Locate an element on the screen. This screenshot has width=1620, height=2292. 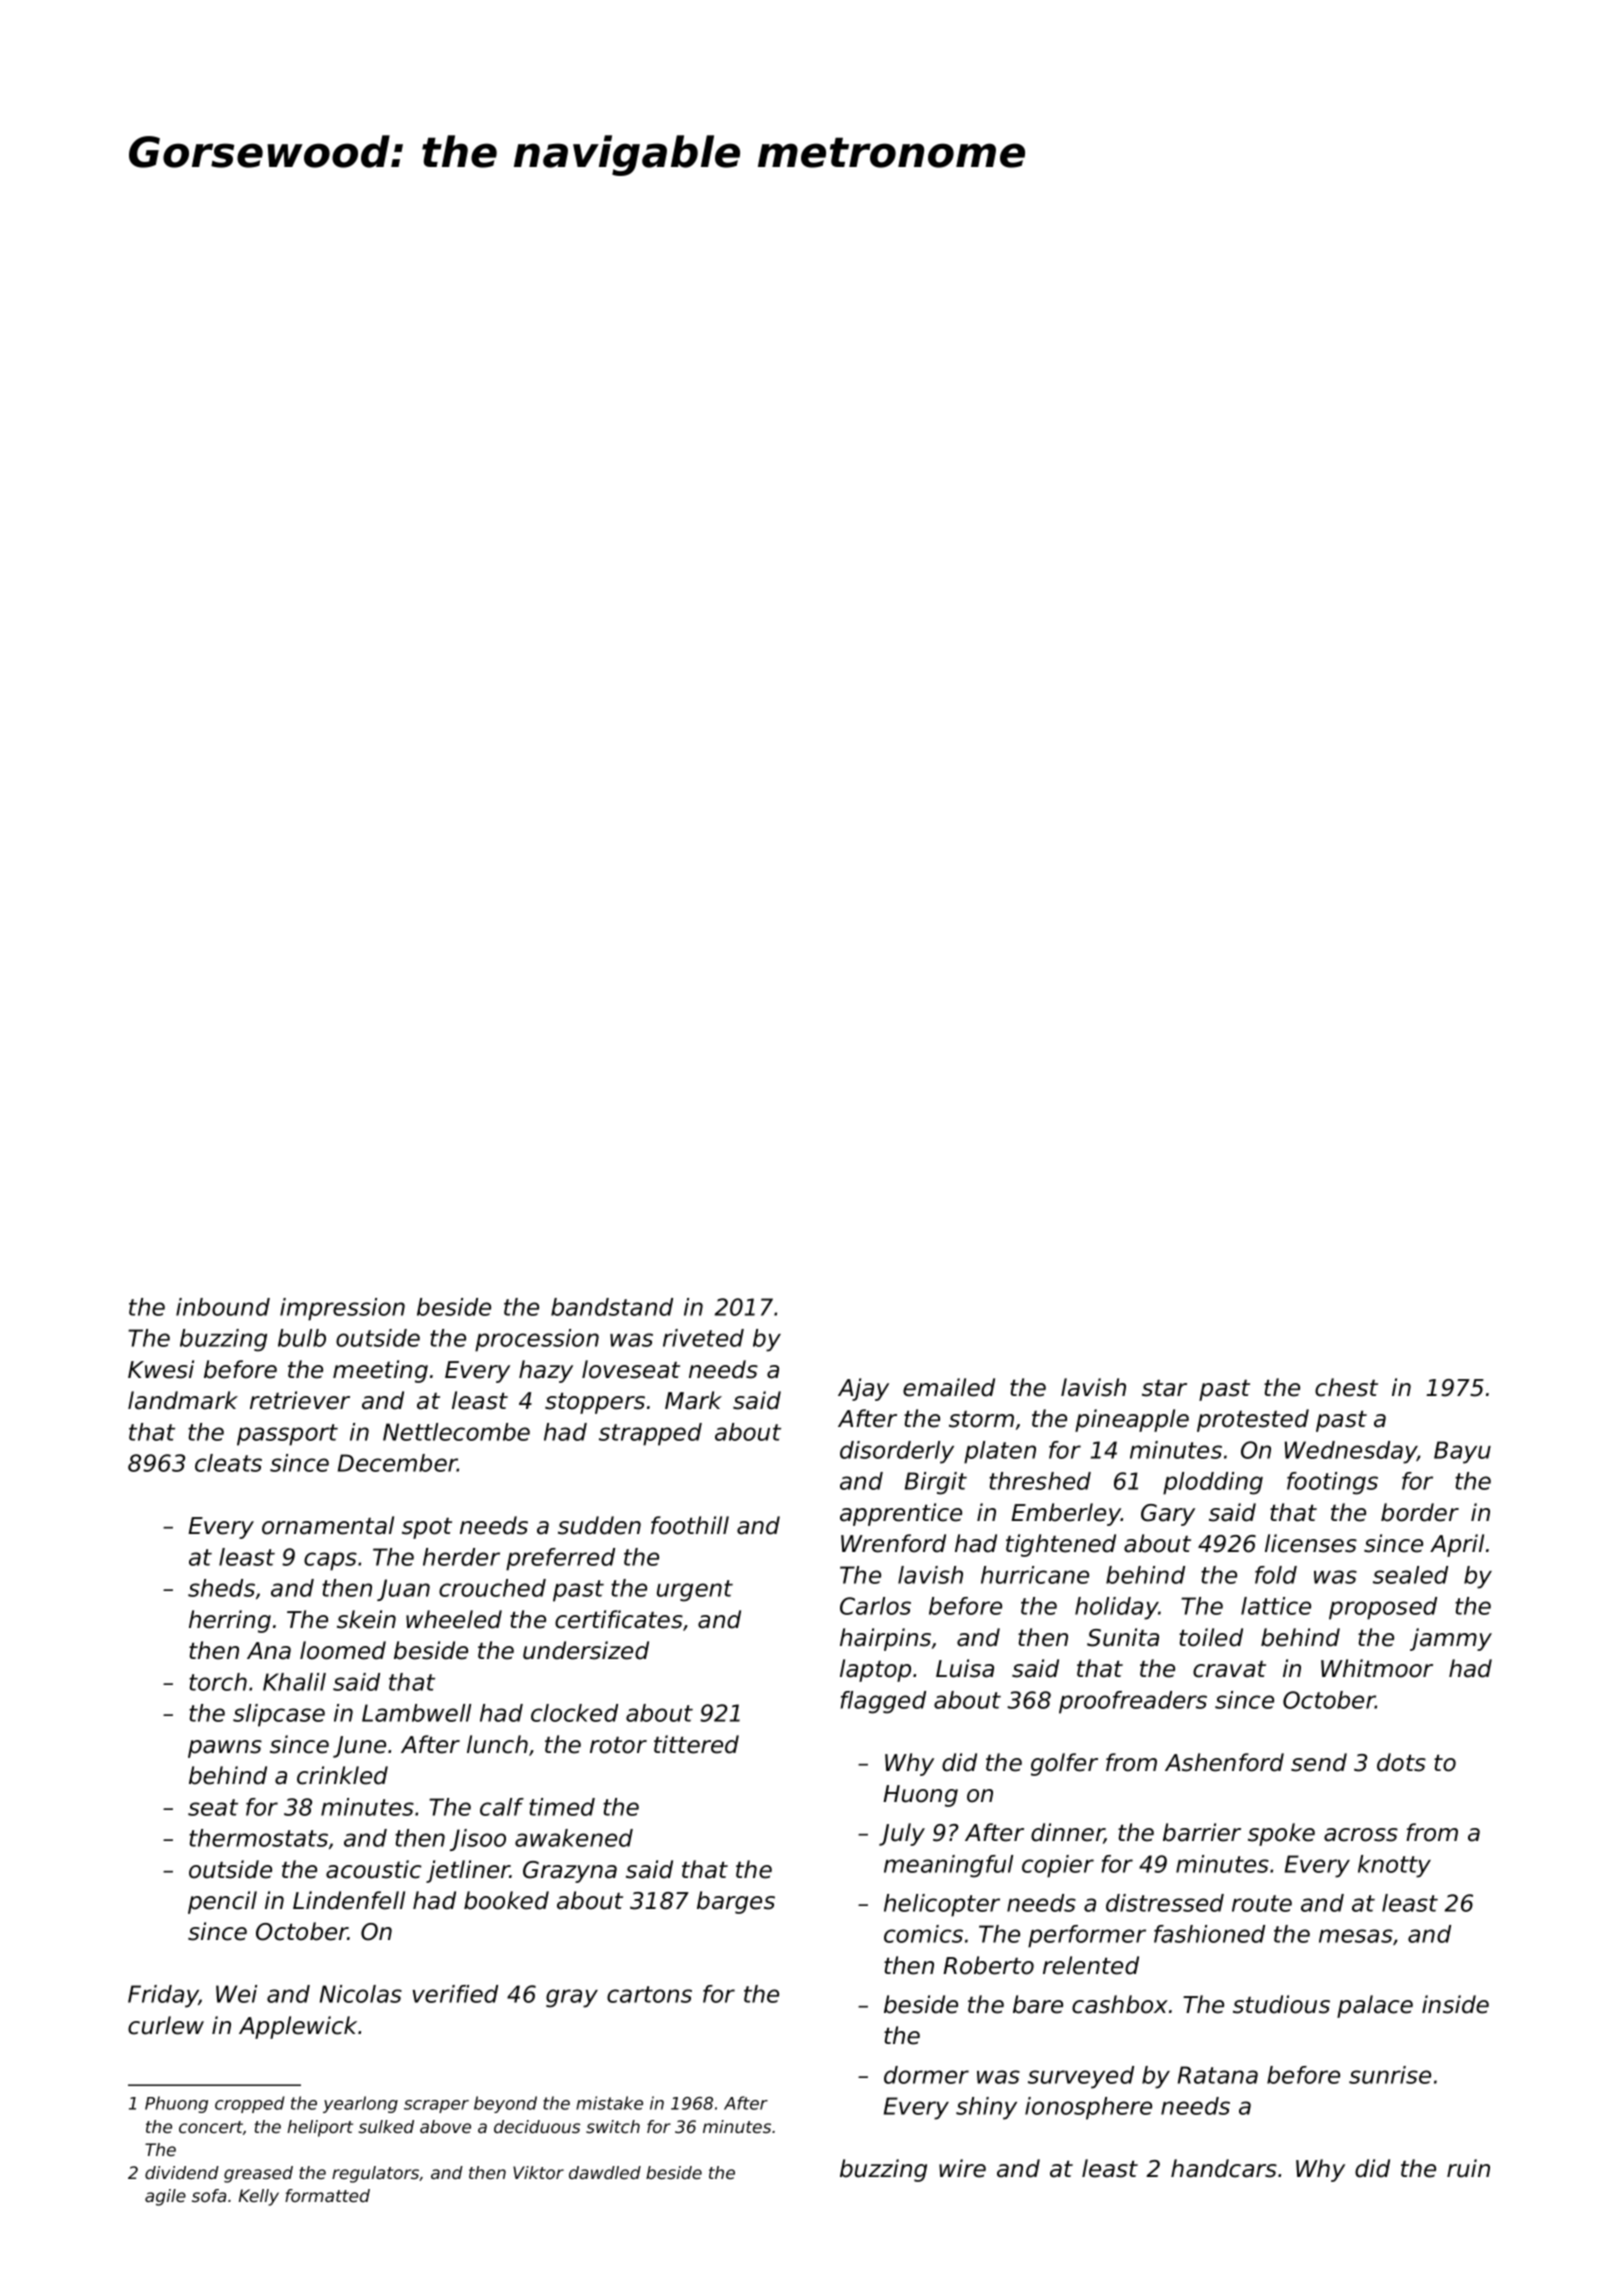
chest is located at coordinates (1346, 1387).
